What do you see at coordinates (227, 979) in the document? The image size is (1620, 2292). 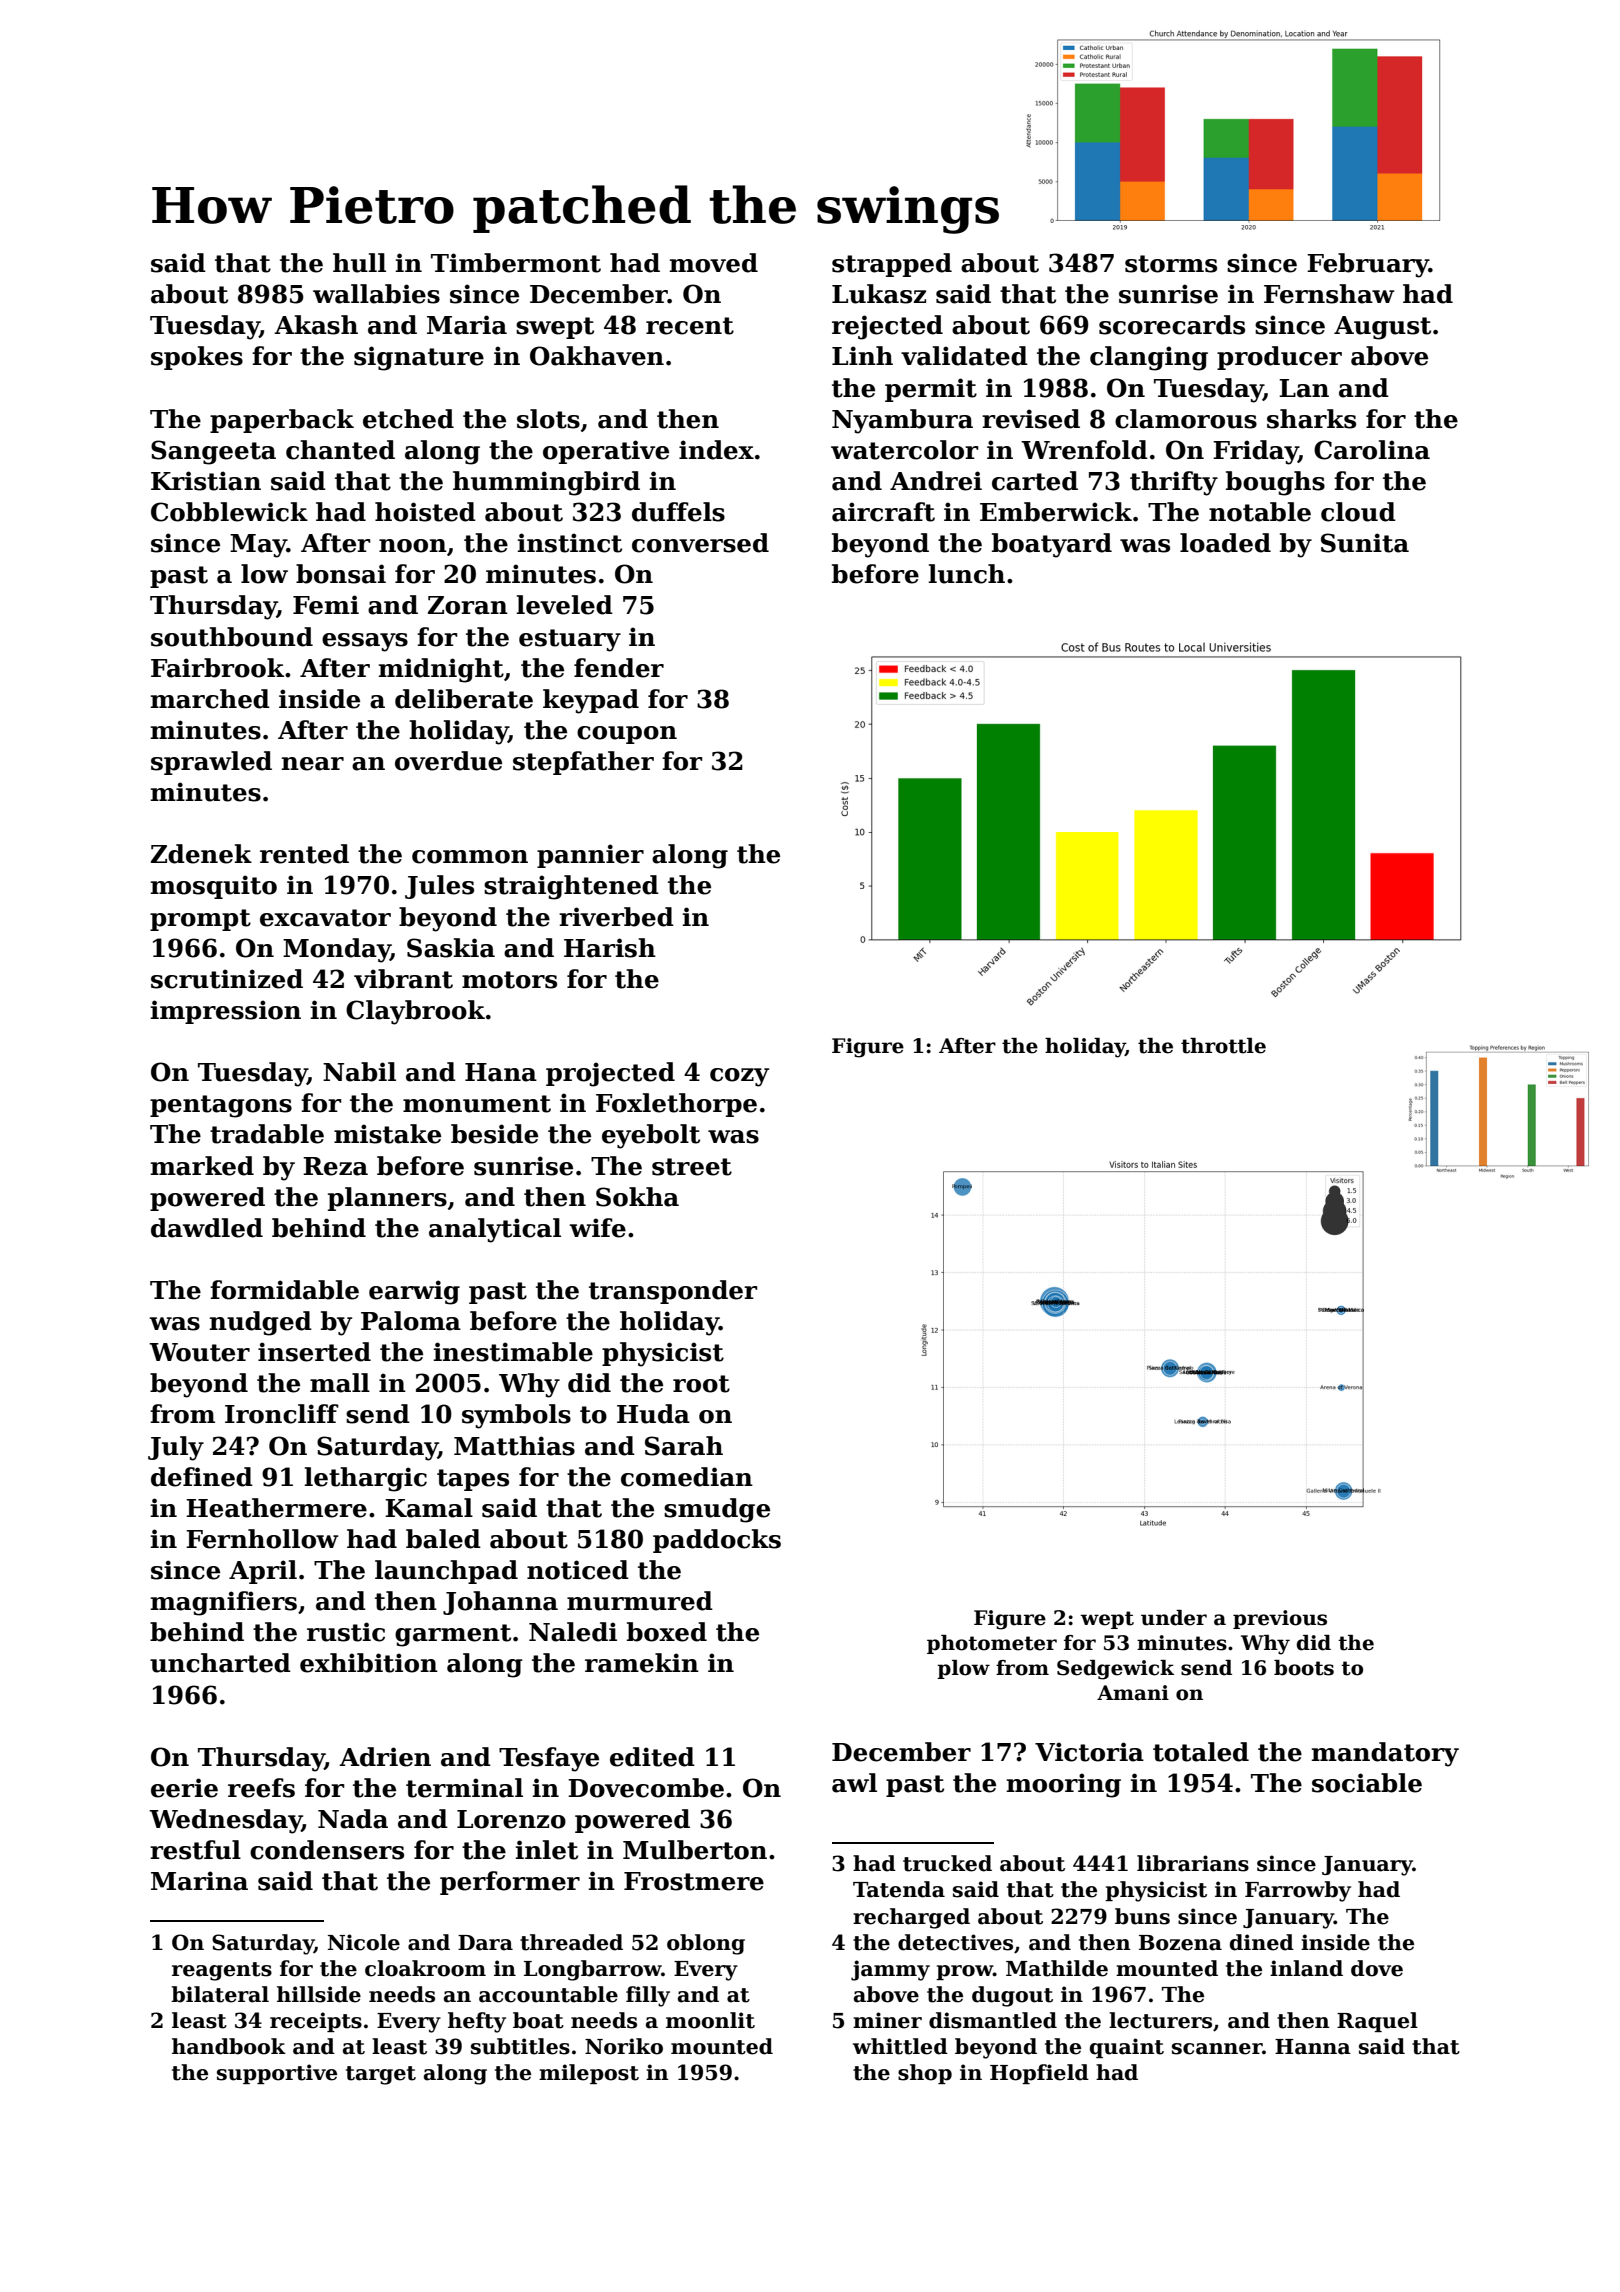 I see `scrutinized` at bounding box center [227, 979].
